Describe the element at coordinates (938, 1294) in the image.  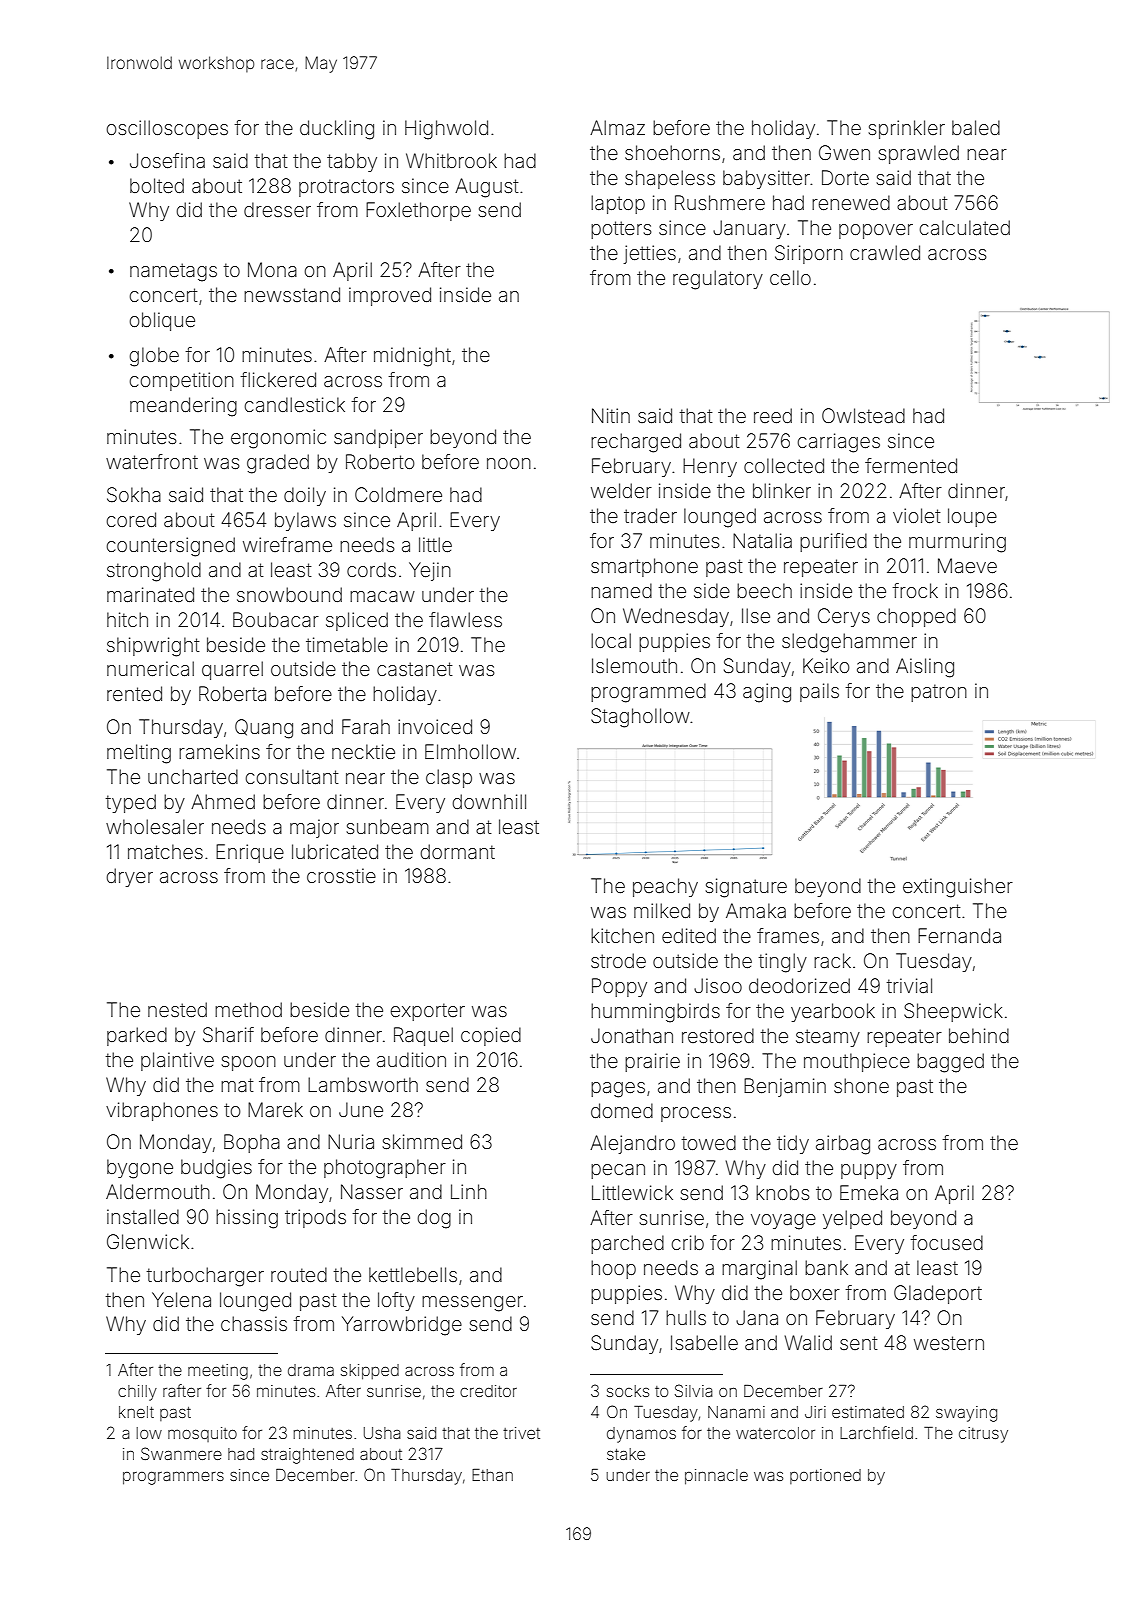
I see `Gladeport` at that location.
